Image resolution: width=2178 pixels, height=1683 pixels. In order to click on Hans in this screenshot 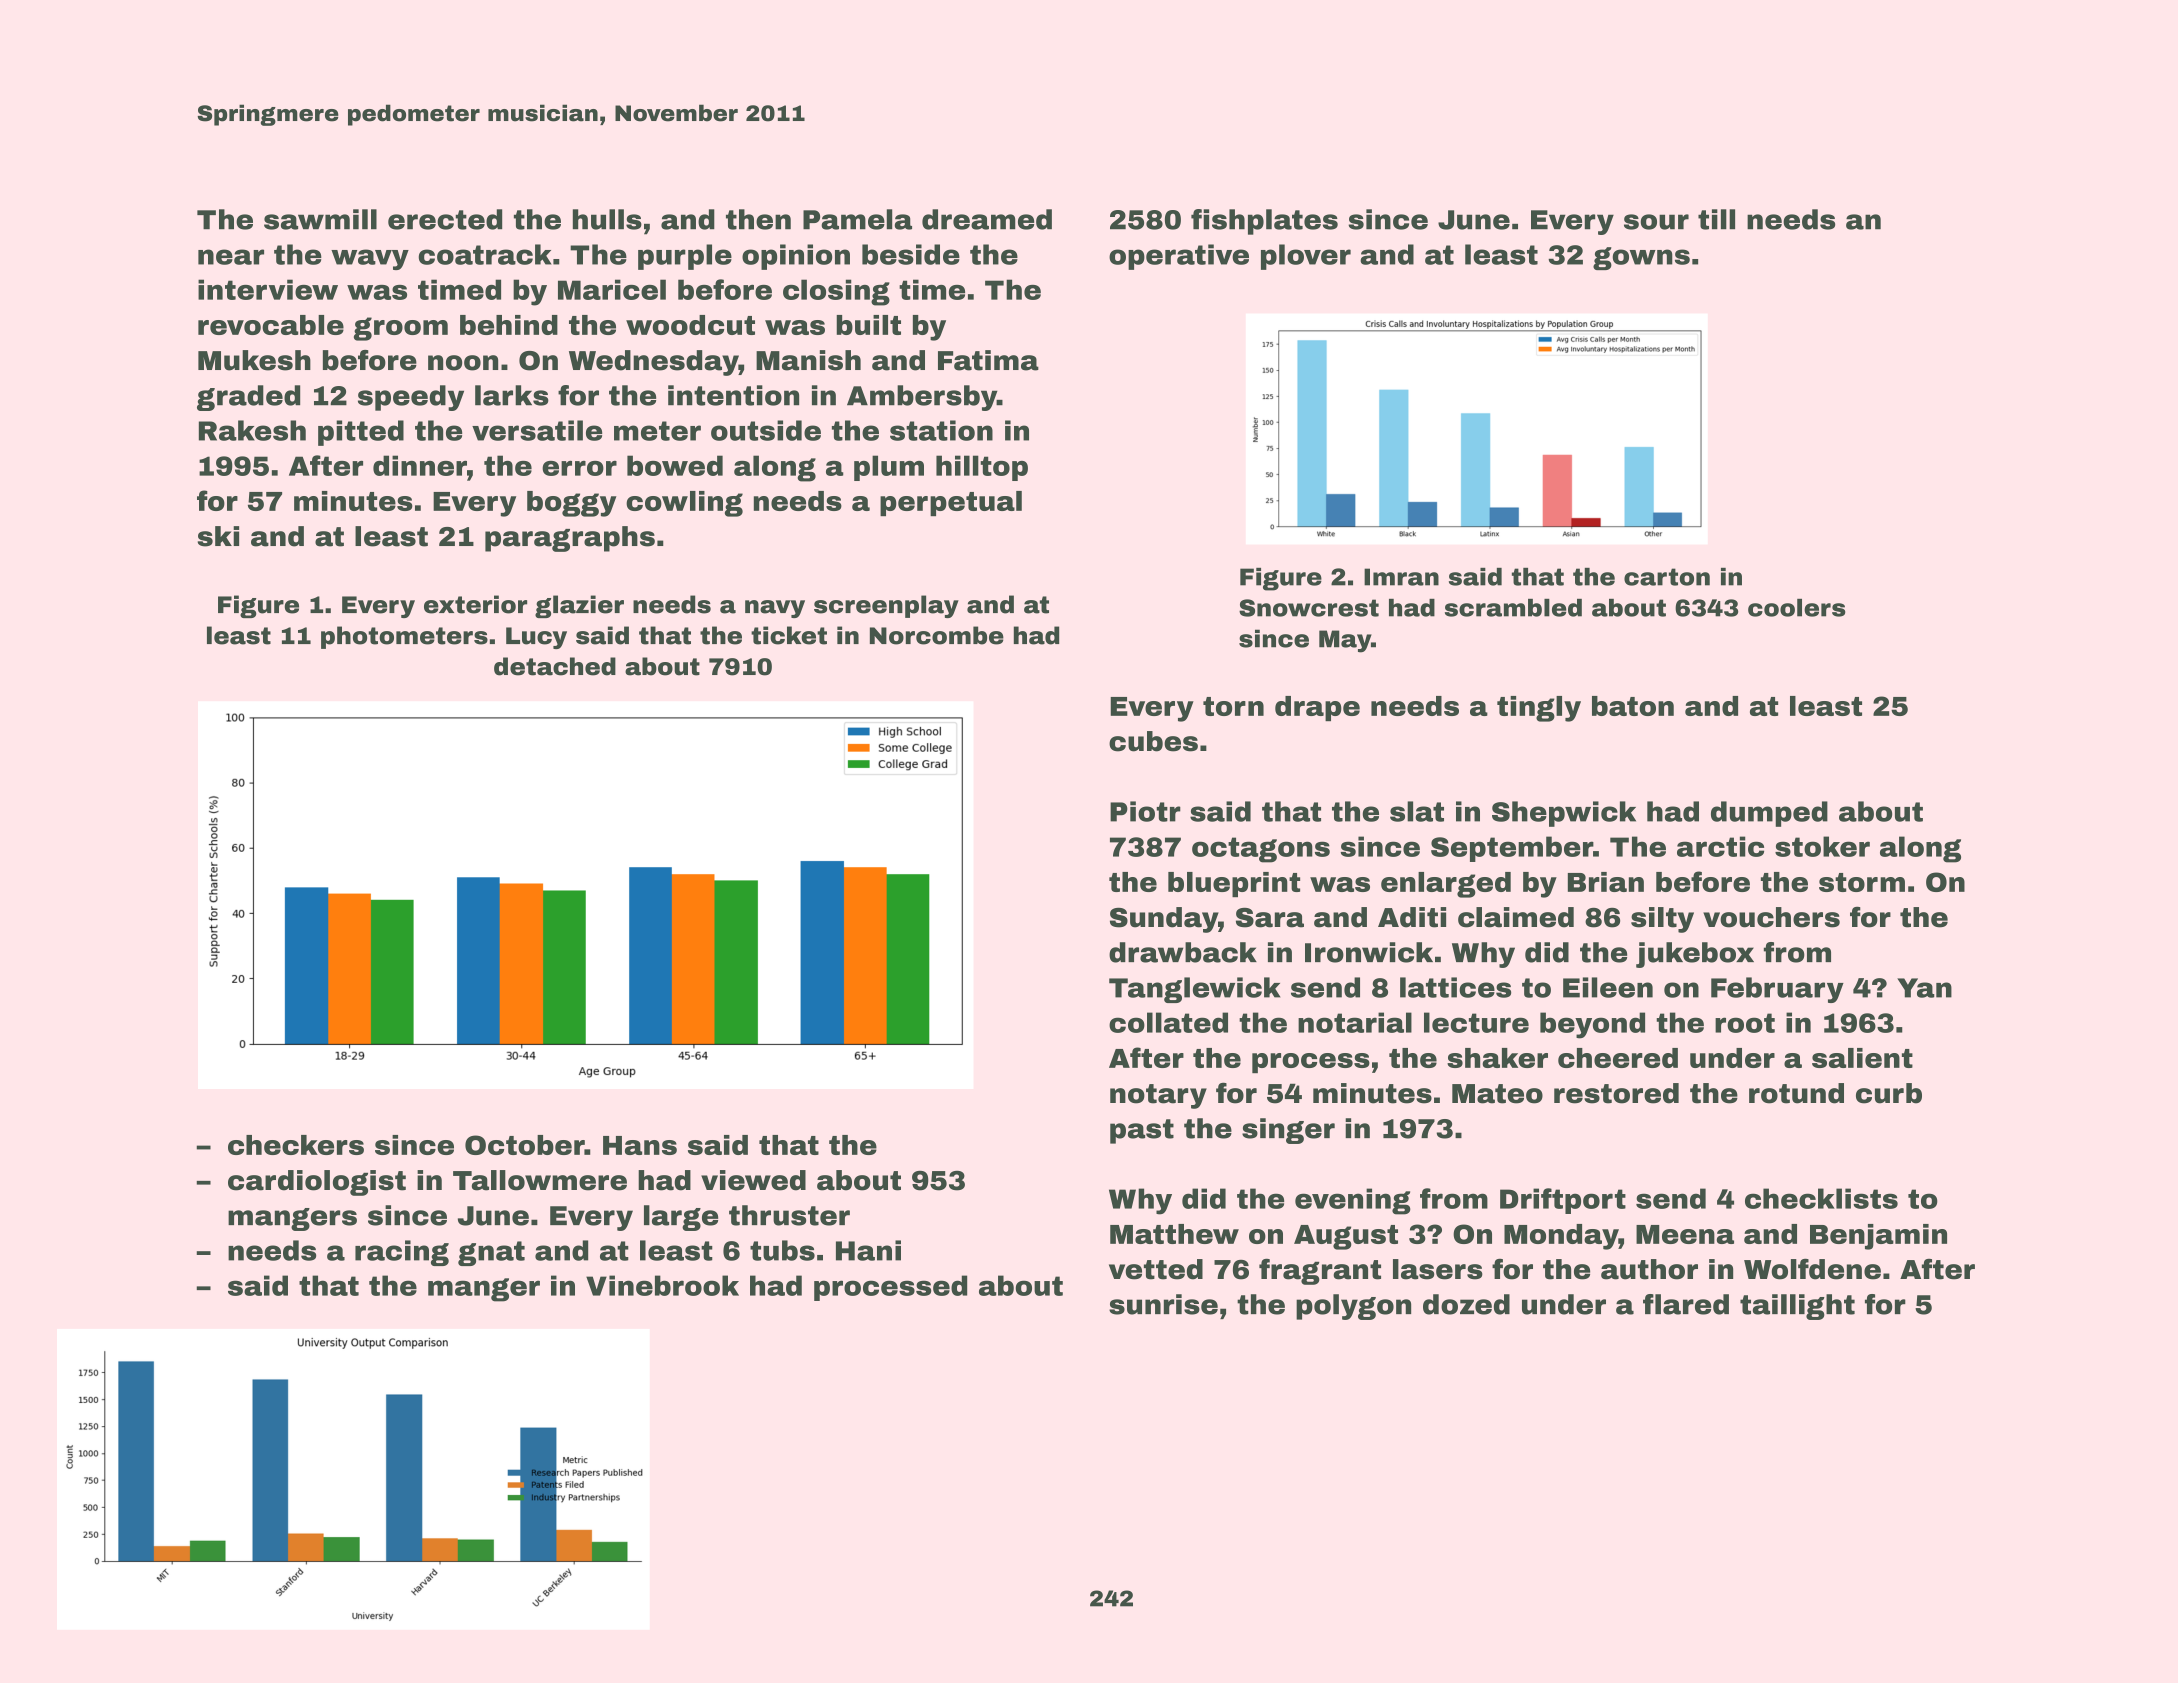, I will do `click(640, 1145)`.
